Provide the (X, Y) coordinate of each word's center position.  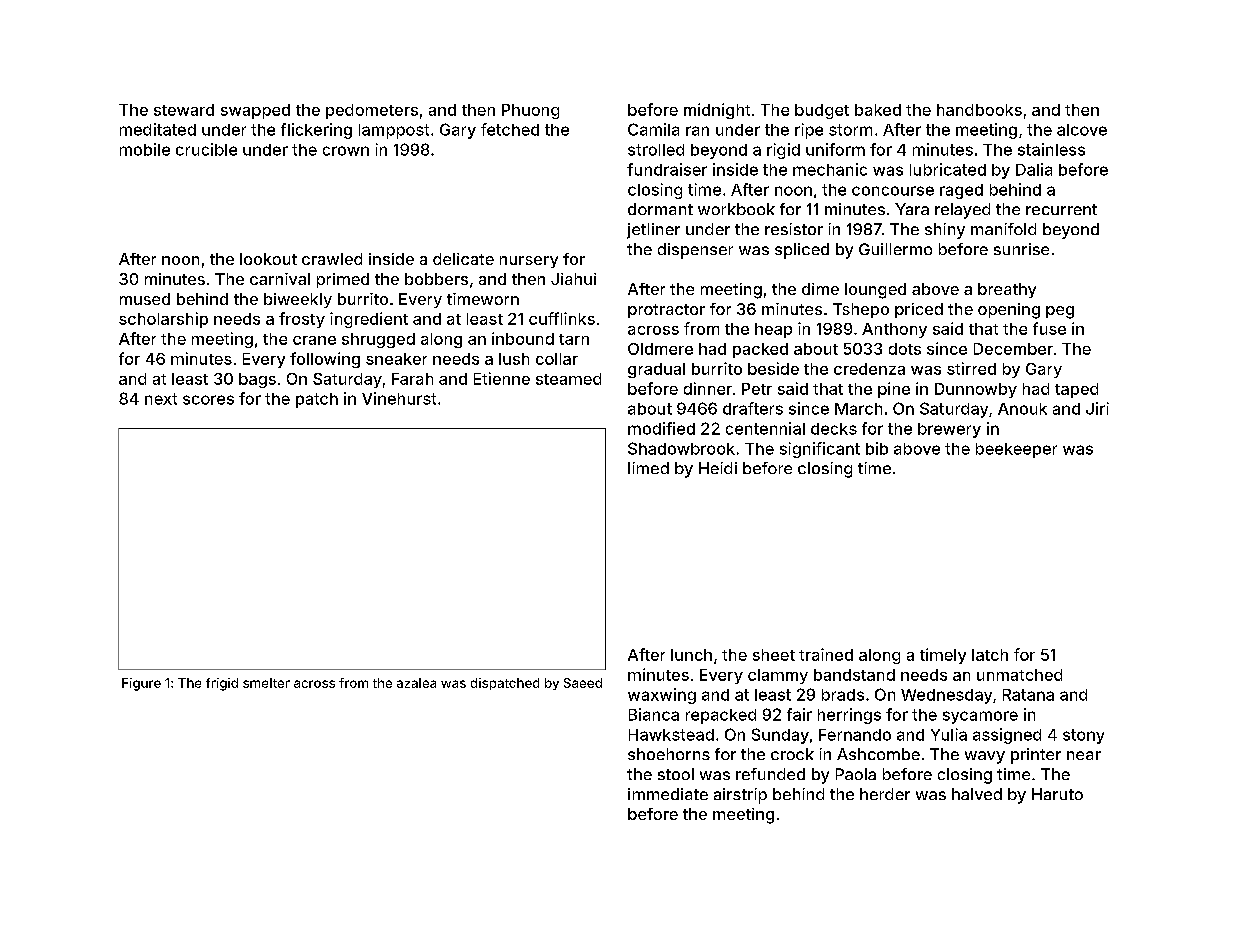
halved (977, 794)
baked (878, 110)
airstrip (740, 796)
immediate (668, 794)
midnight (717, 111)
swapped (255, 111)
